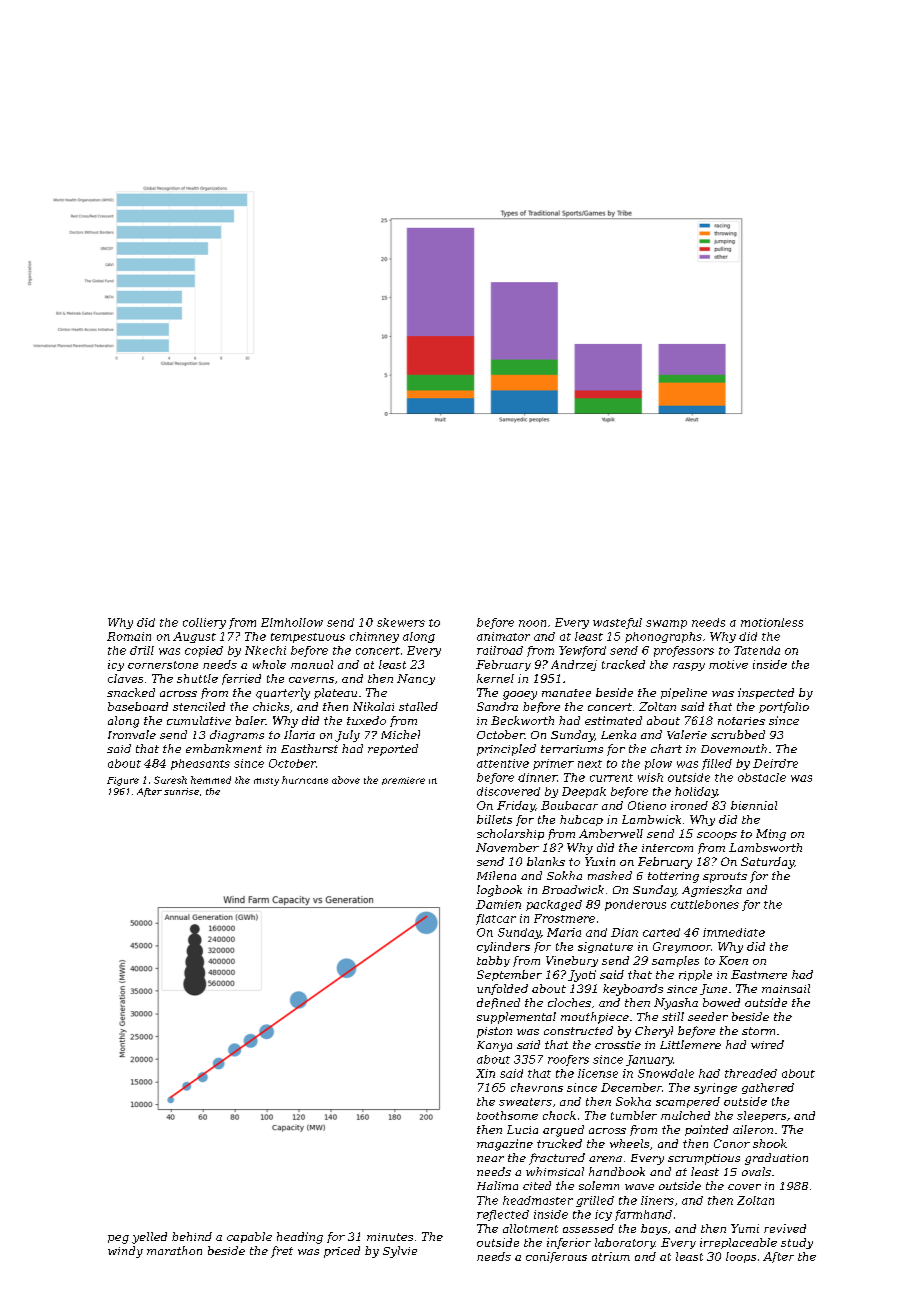  What do you see at coordinates (771, 835) in the screenshot?
I see `Ming` at bounding box center [771, 835].
